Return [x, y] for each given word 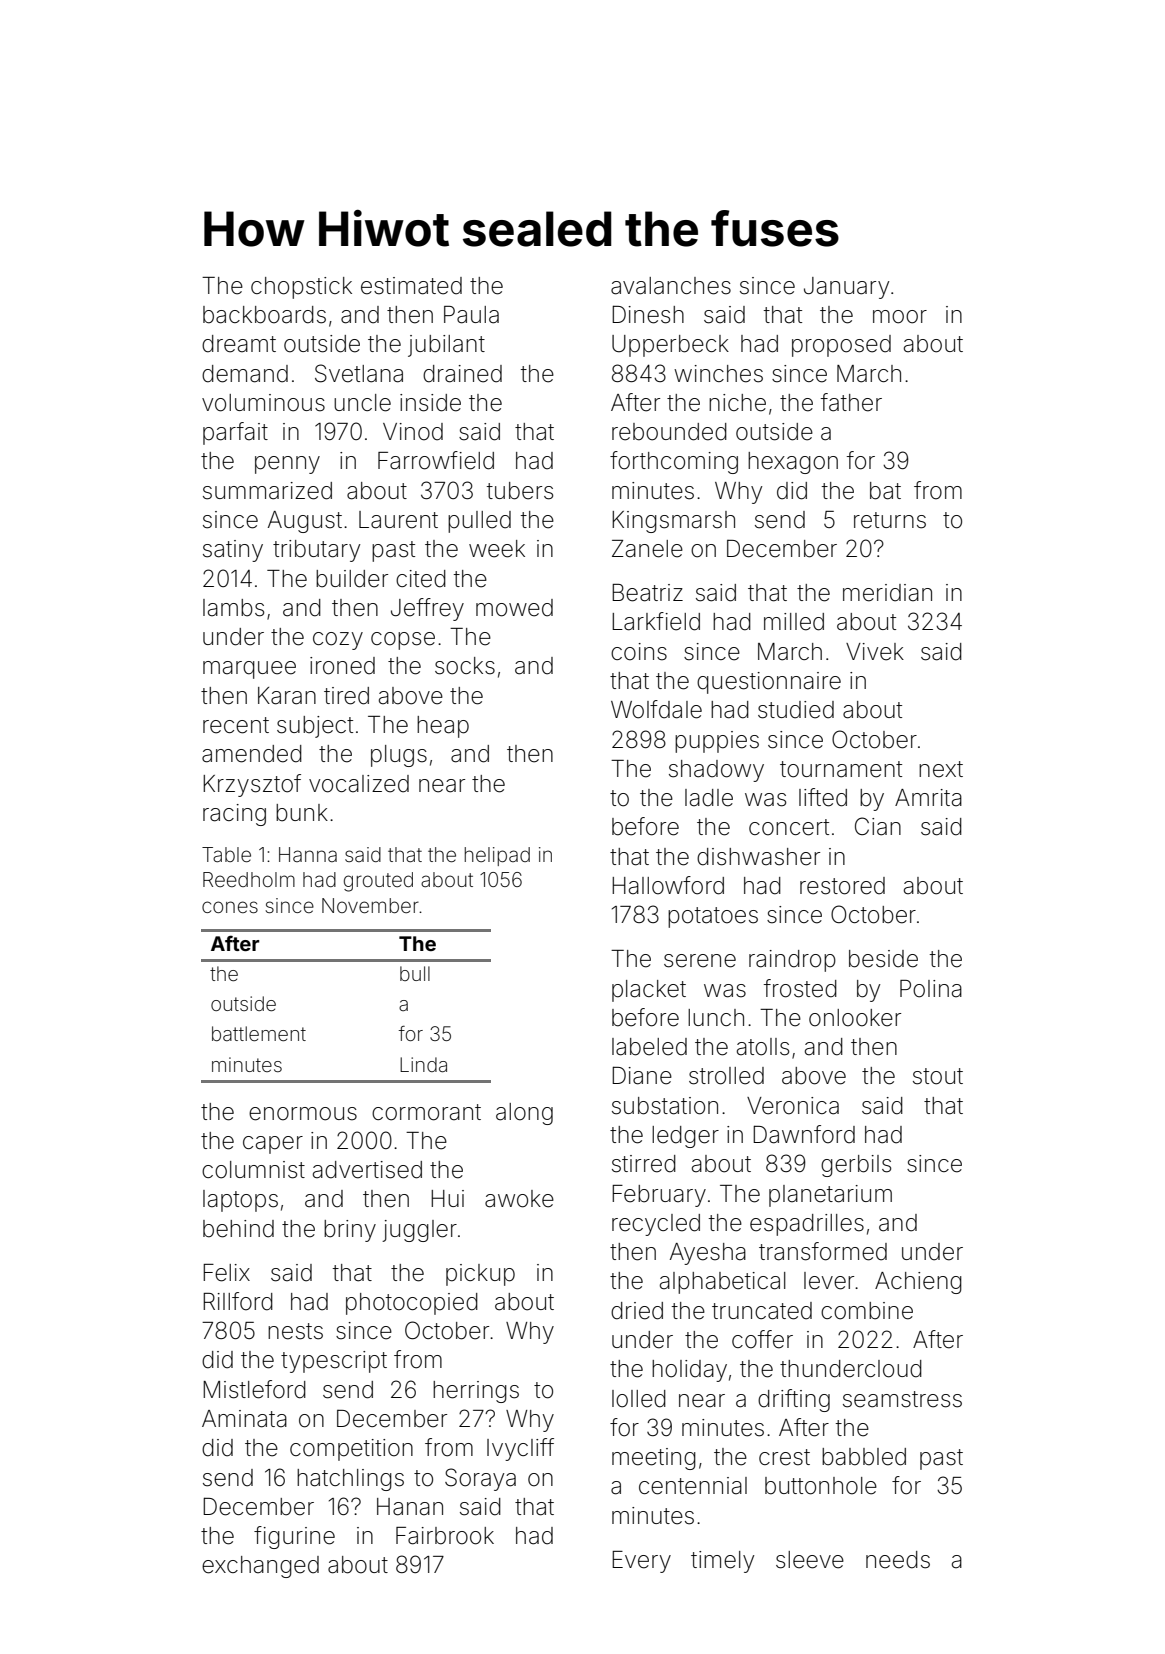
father [851, 402]
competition [351, 1450]
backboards [264, 315]
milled [794, 622]
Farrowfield [436, 460]
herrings [476, 1392]
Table [226, 854]
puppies [717, 742]
